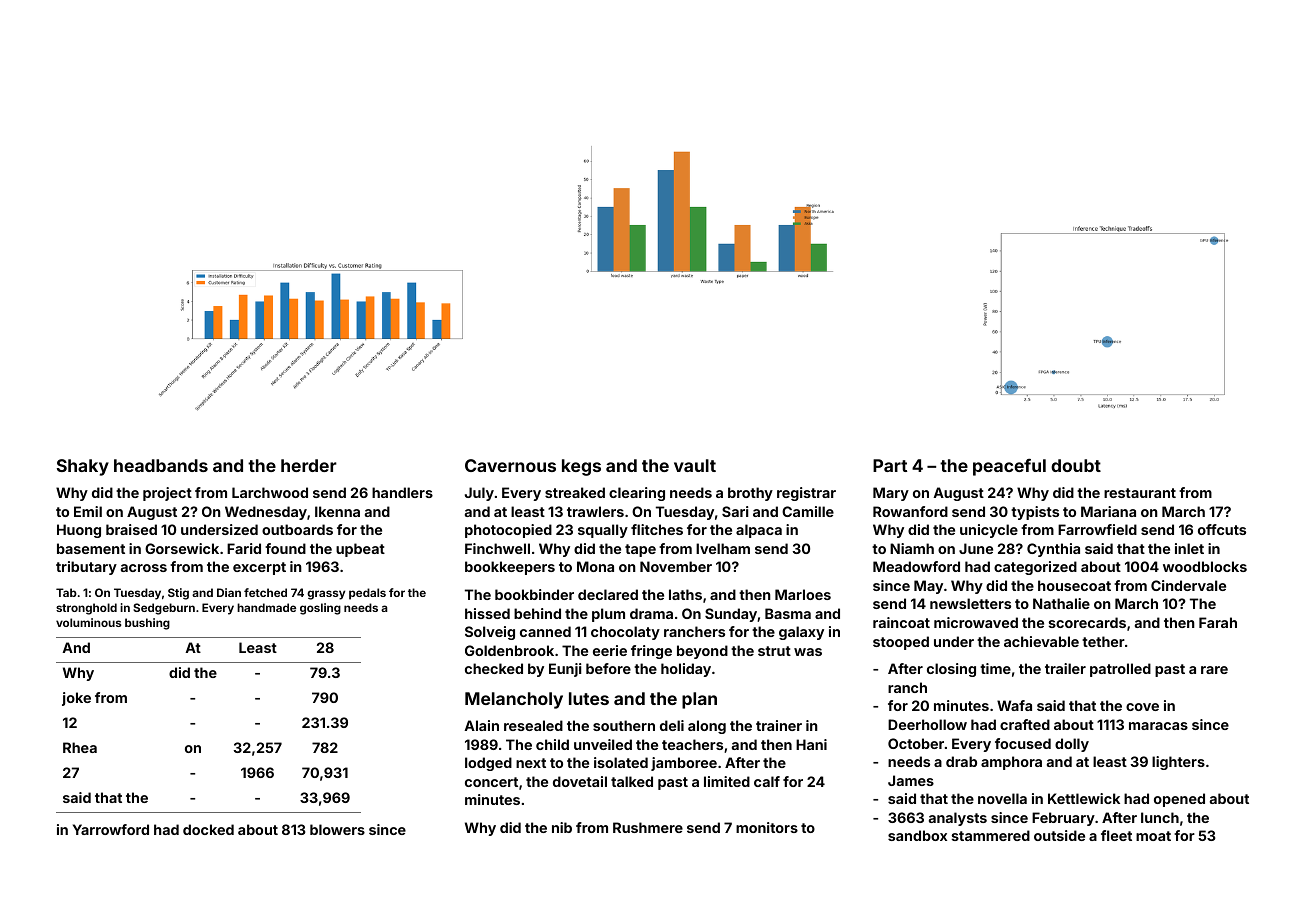  I want to click on photocopied, so click(508, 531).
